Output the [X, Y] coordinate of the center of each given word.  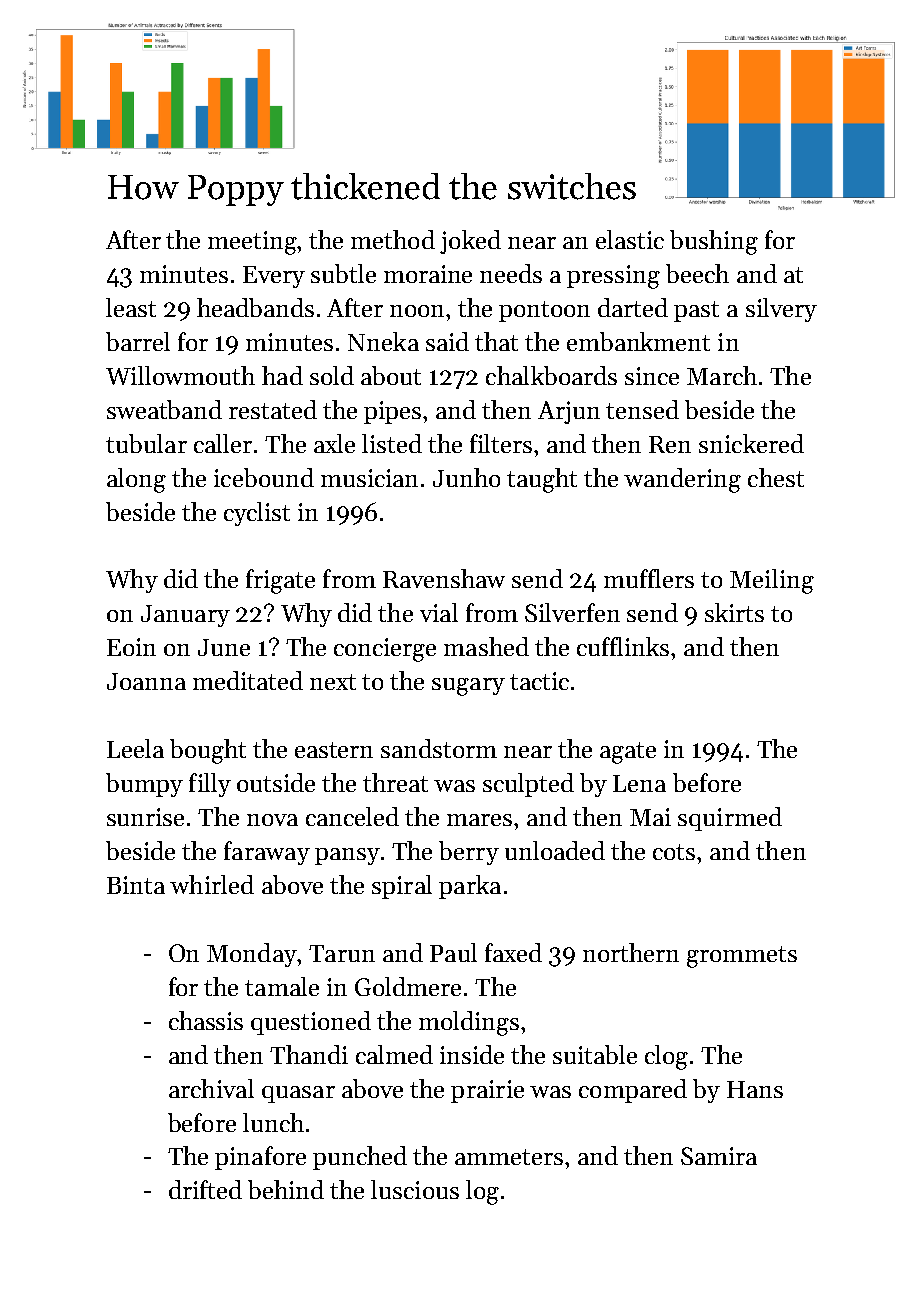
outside [276, 782]
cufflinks [623, 646]
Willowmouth [180, 375]
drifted [205, 1189]
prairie [487, 1091]
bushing [714, 242]
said [447, 341]
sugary [468, 687]
